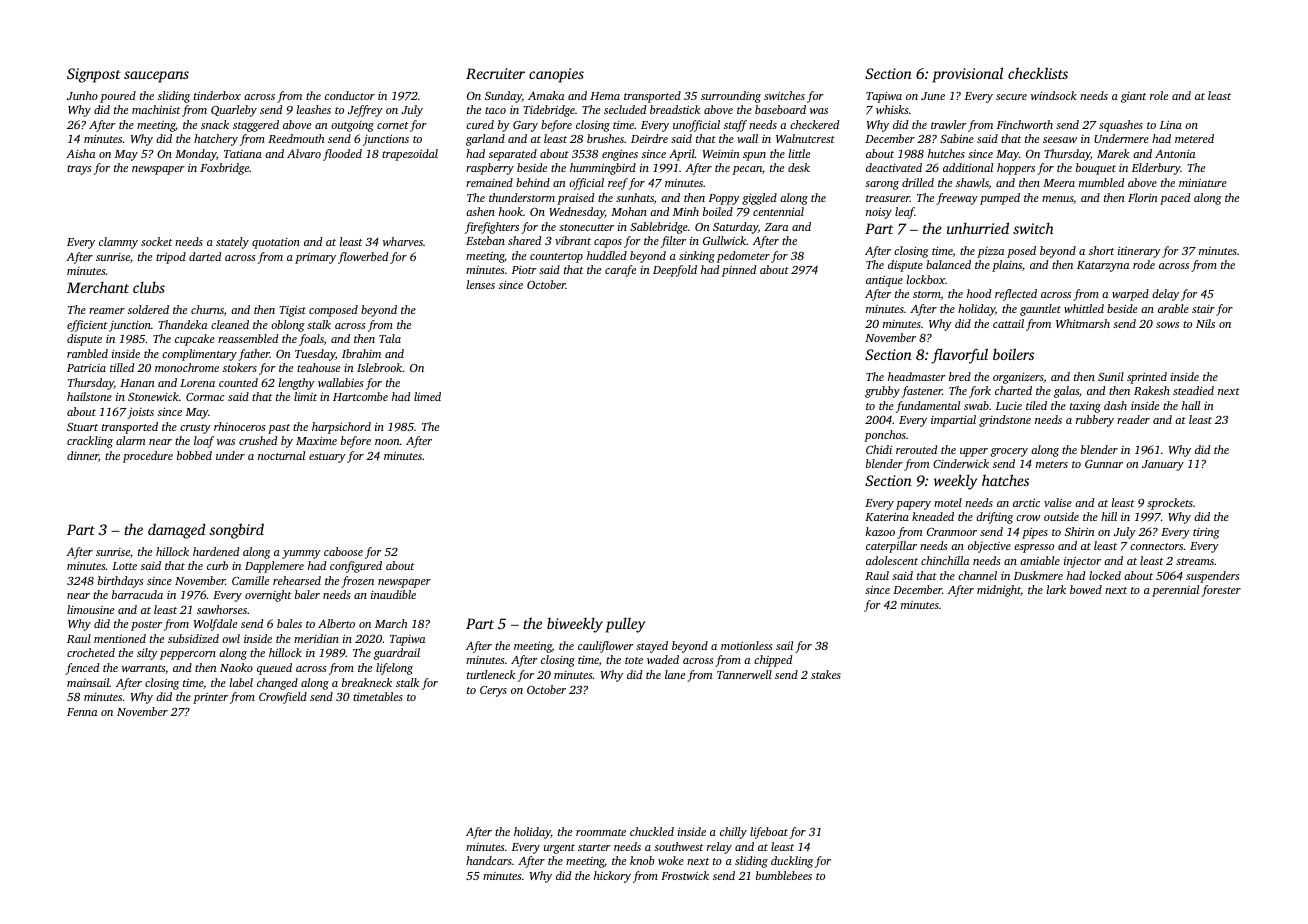 The height and width of the screenshot is (924, 1308). I want to click on pumped, so click(1000, 199).
